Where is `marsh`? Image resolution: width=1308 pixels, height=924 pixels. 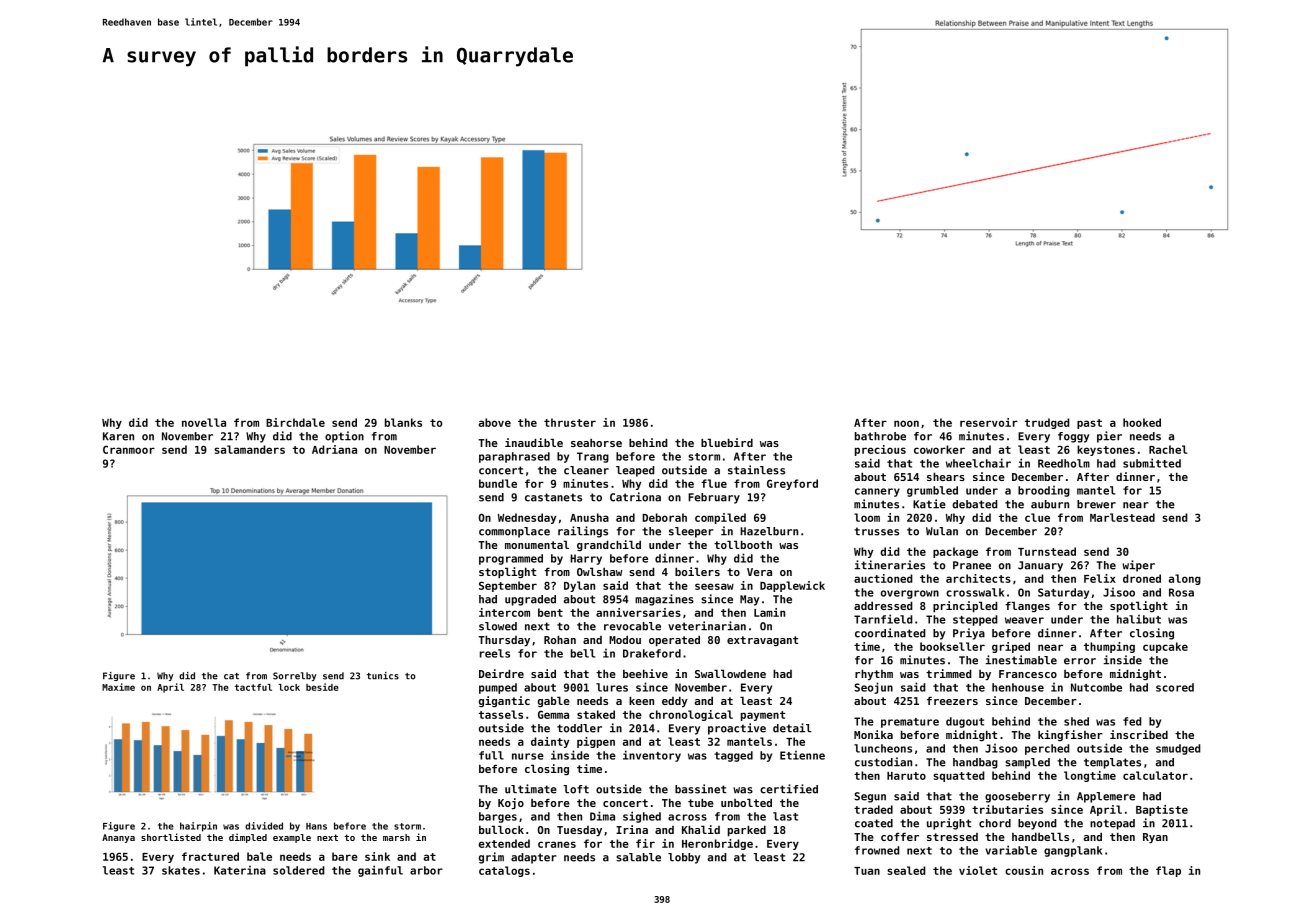 marsh is located at coordinates (396, 837).
